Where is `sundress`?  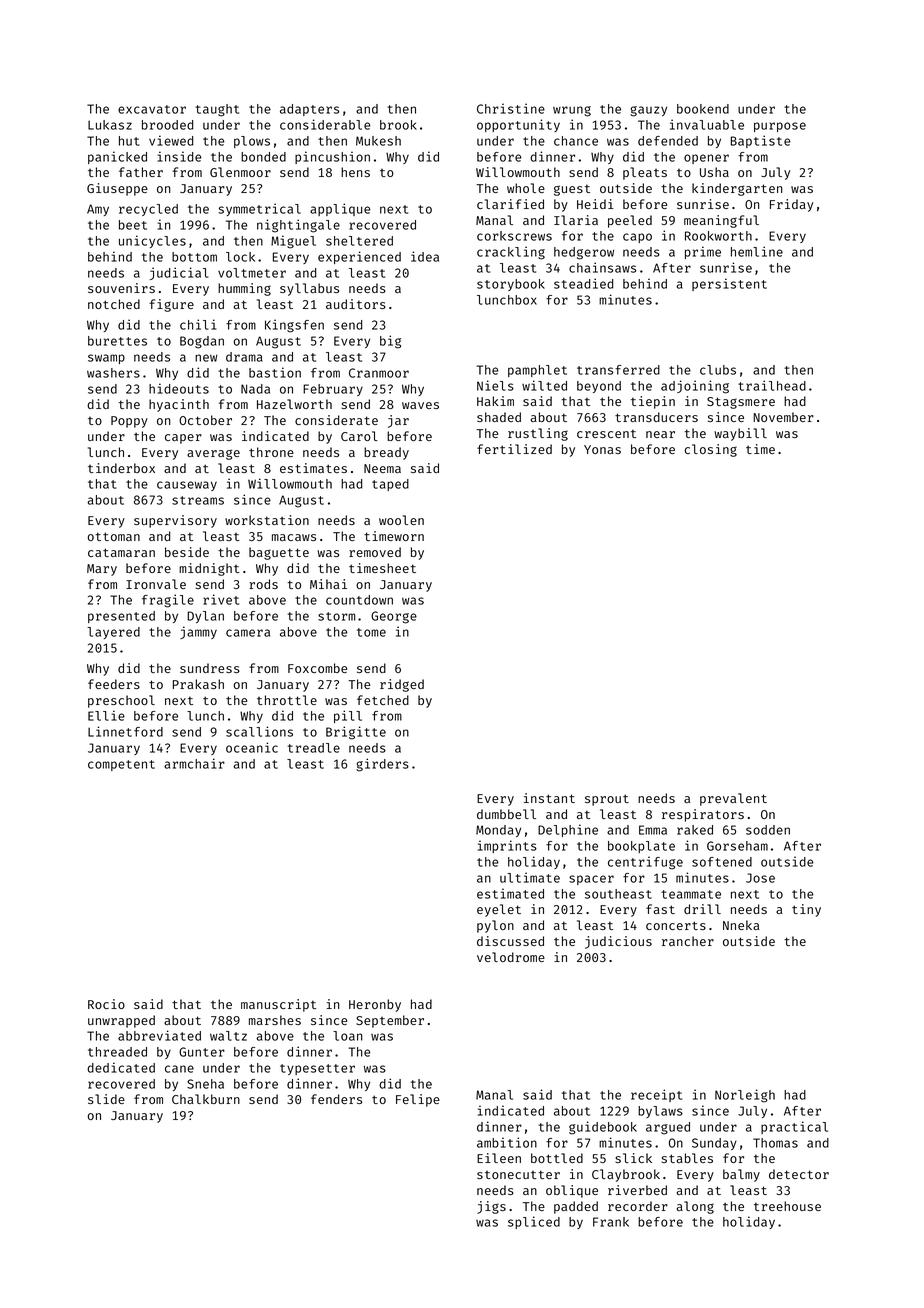 sundress is located at coordinates (210, 668).
